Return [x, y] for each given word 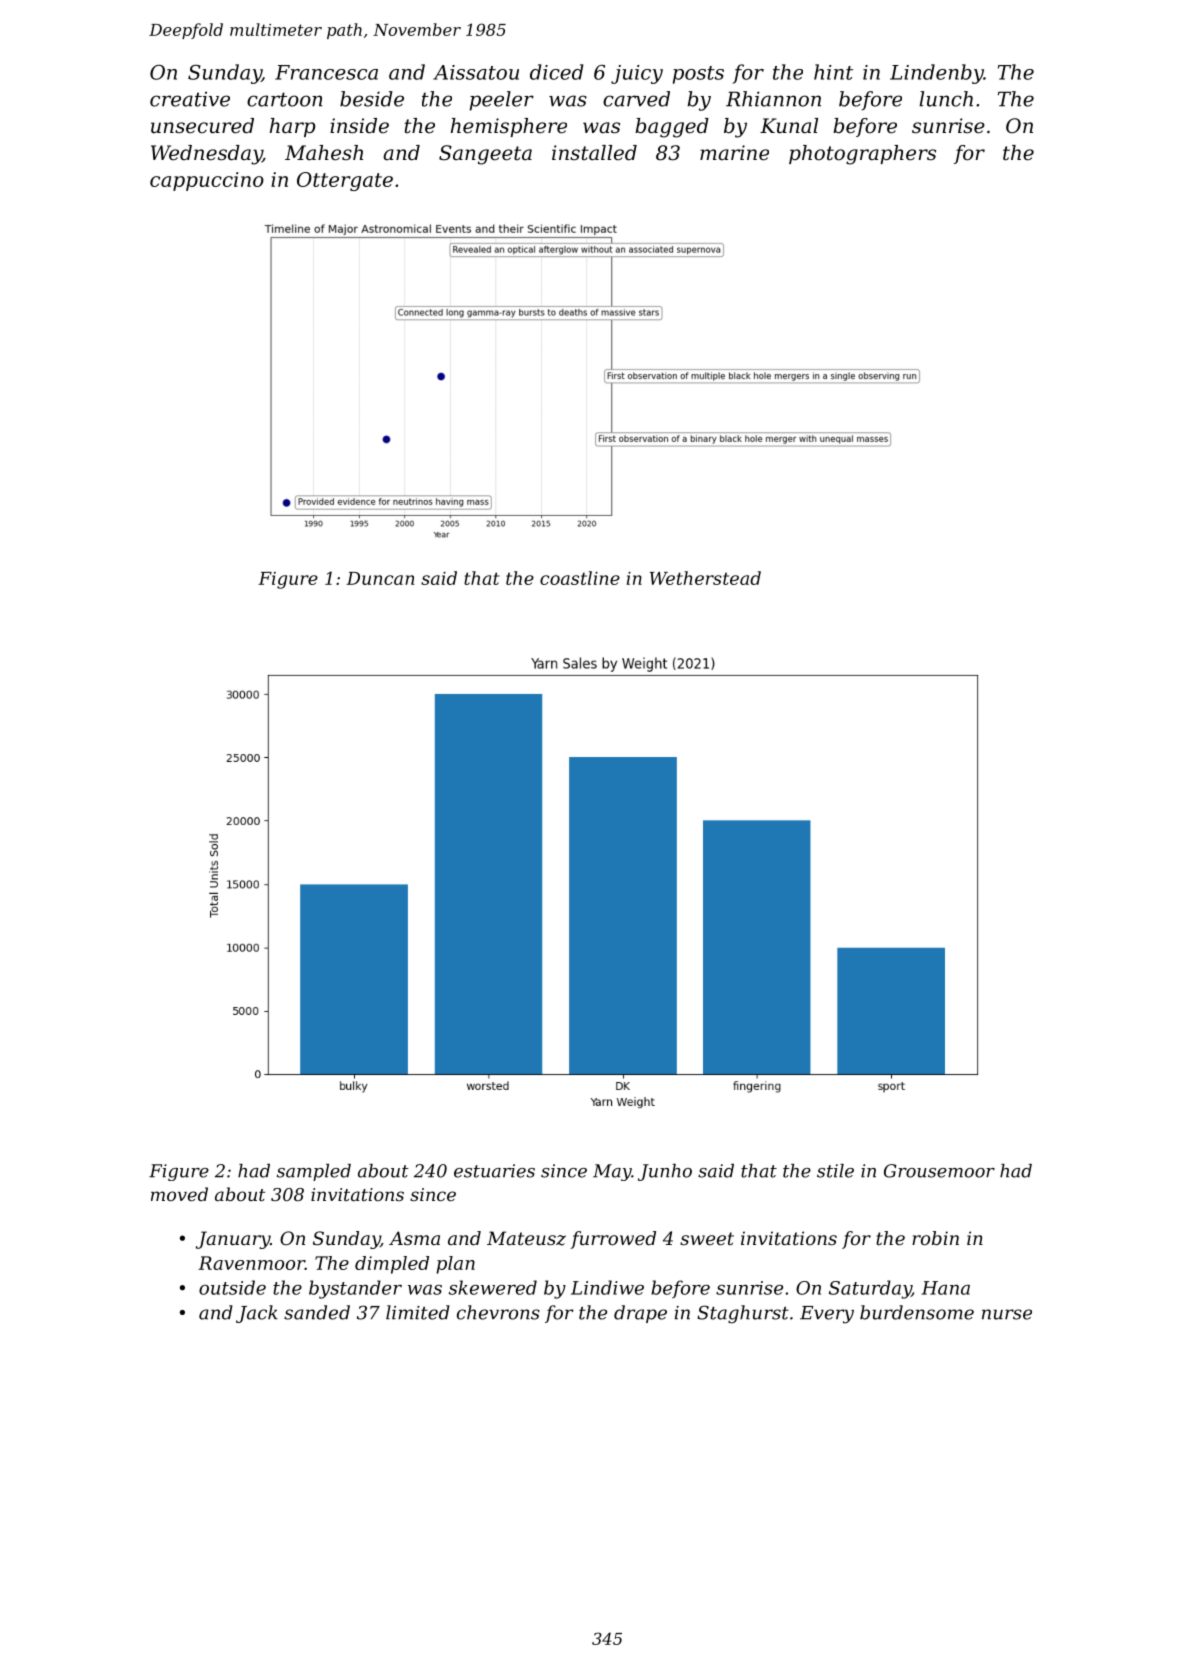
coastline [580, 578]
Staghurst [743, 1314]
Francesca [326, 72]
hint [833, 72]
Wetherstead [705, 578]
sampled [314, 1172]
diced [556, 72]
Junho [665, 1172]
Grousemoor [939, 1171]
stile [835, 1171]
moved [179, 1194]
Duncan [380, 578]
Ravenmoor [251, 1263]
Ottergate [345, 181]
